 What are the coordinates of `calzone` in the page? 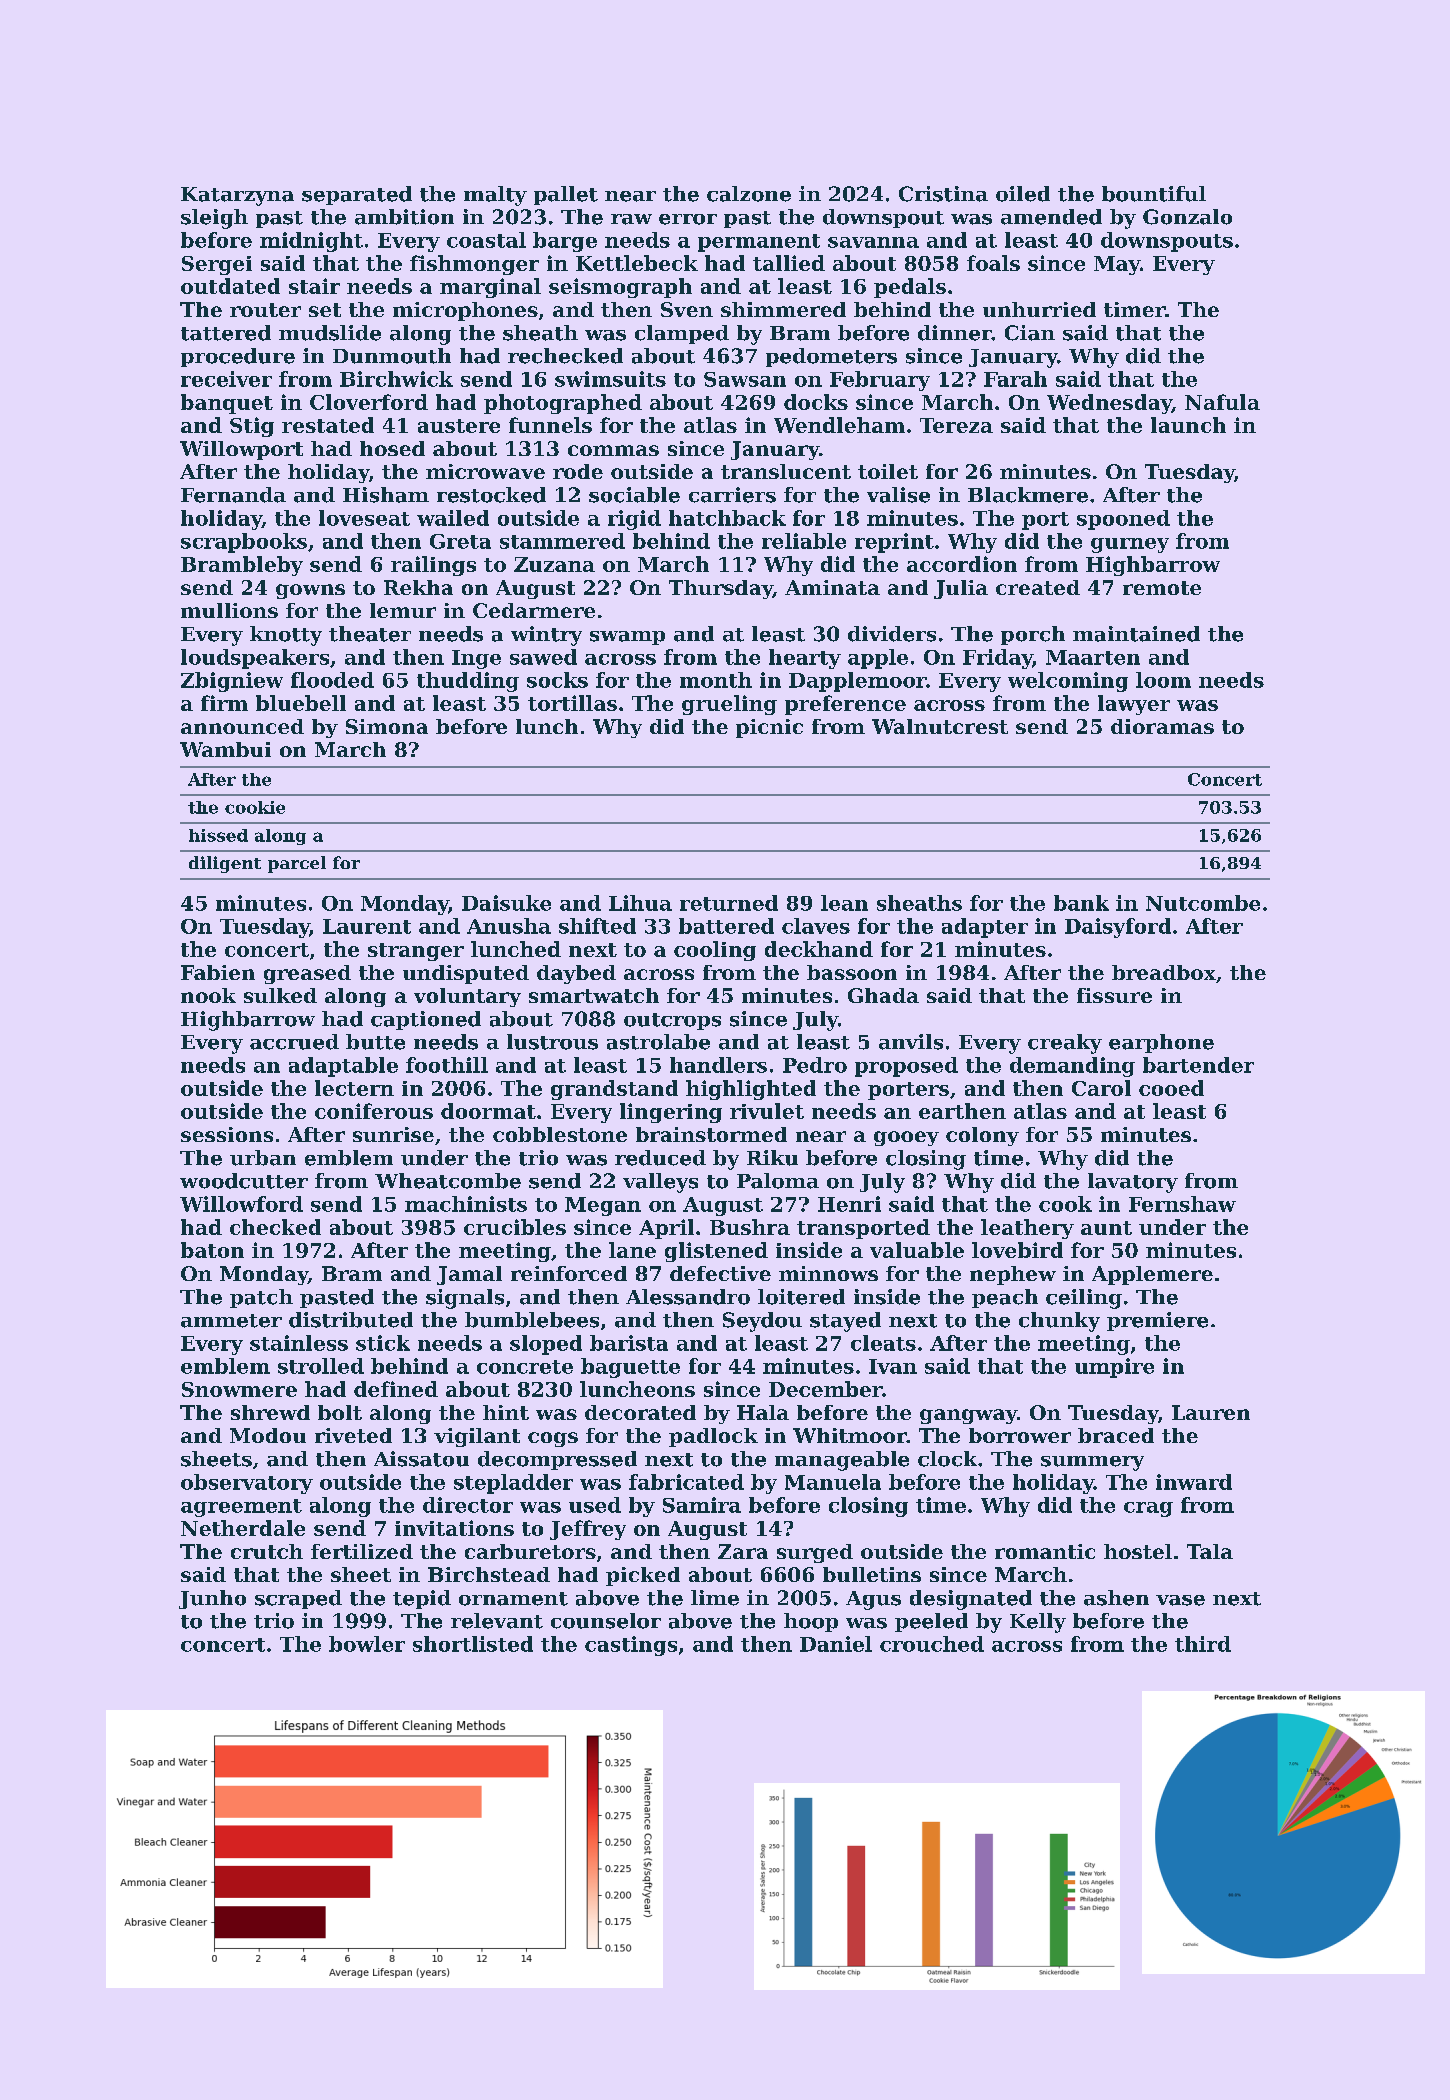 It's located at (749, 194).
